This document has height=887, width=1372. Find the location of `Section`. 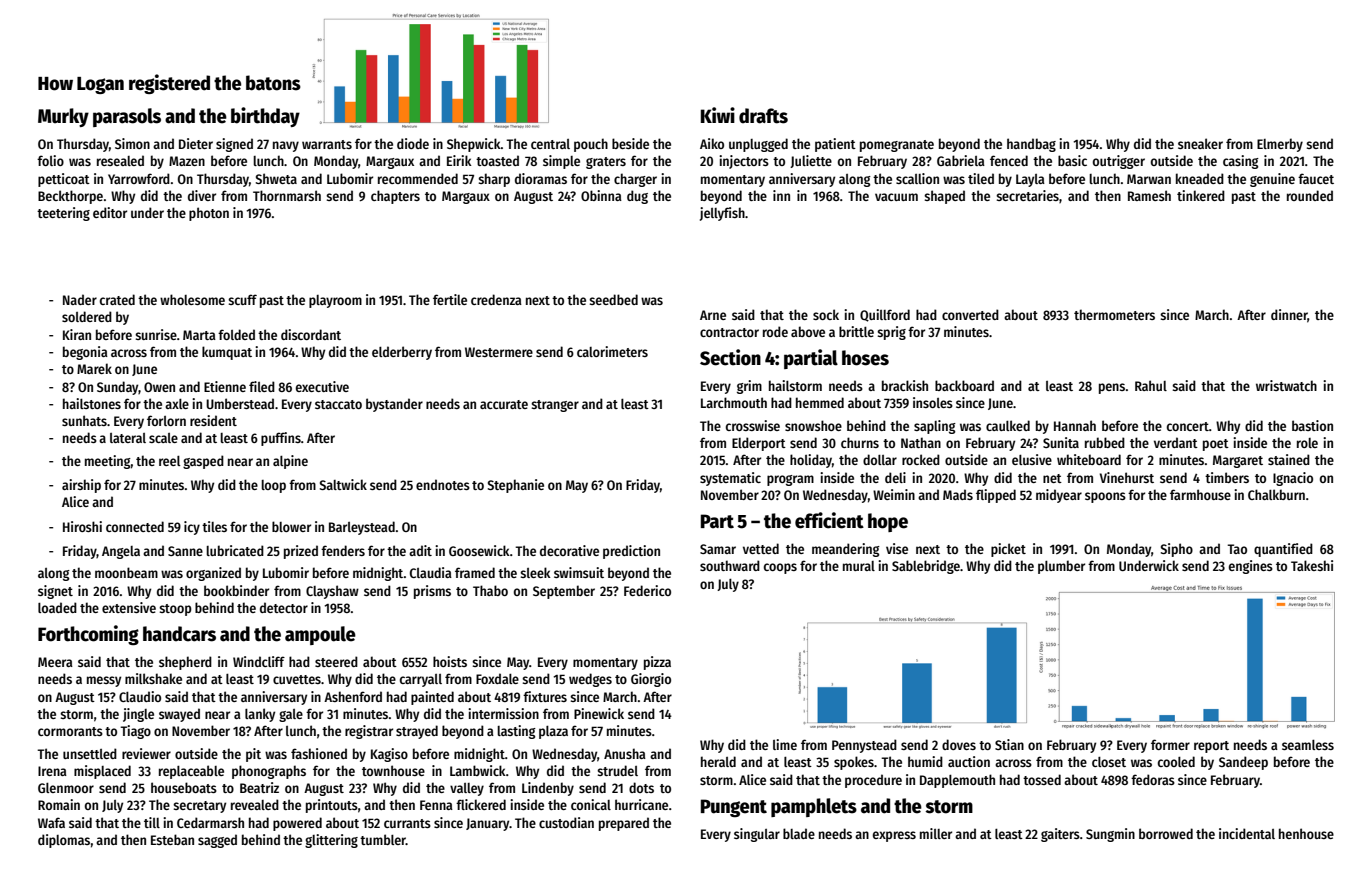

Section is located at coordinates (730, 357).
